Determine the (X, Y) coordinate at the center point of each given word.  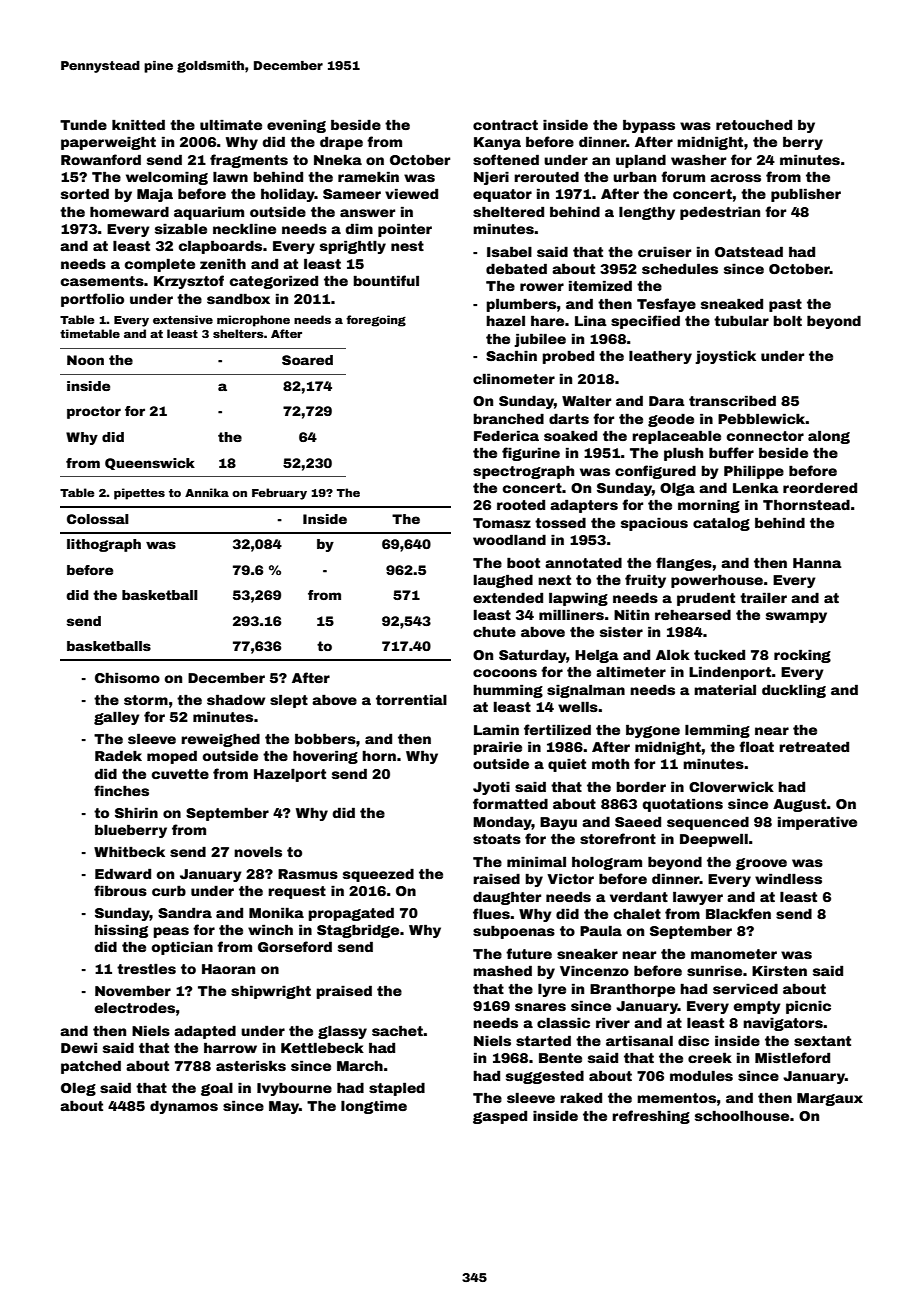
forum (683, 176)
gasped (500, 1117)
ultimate (231, 125)
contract (505, 125)
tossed (560, 523)
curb (169, 891)
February (279, 494)
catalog (721, 524)
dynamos (184, 1107)
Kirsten (779, 970)
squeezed (378, 875)
